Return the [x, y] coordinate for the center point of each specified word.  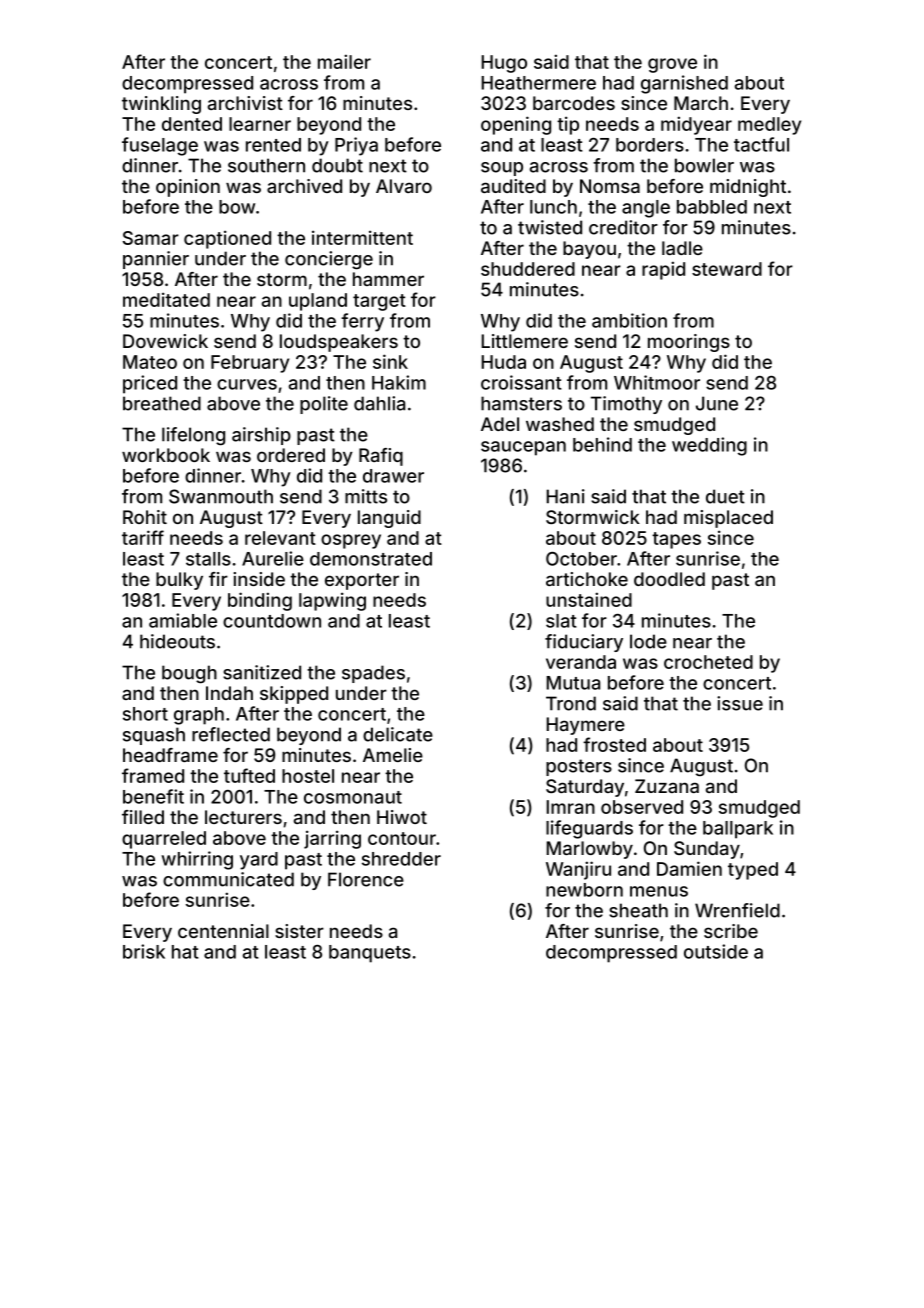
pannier [156, 260]
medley [769, 126]
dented [192, 124]
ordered [291, 455]
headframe [170, 755]
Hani [565, 496]
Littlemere [524, 341]
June [717, 403]
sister [299, 931]
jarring [332, 839]
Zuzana [667, 786]
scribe [731, 931]
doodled [669, 579]
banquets [370, 954]
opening [516, 125]
